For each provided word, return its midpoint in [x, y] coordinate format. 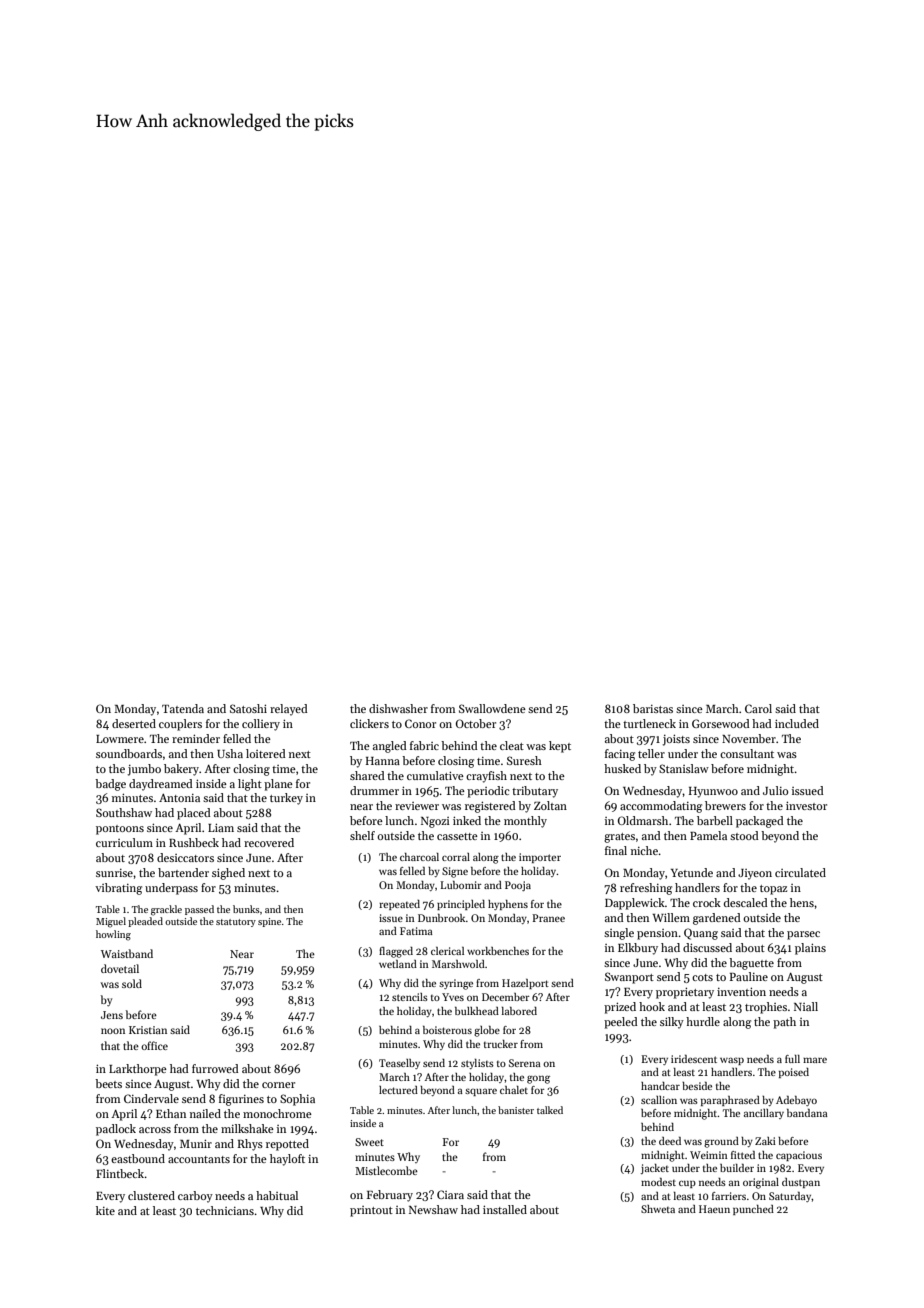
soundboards [129, 753]
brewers [725, 805]
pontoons [120, 830]
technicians [225, 1210]
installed [505, 1209]
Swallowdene [492, 708]
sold [132, 983]
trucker [501, 1044]
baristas [653, 708]
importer [540, 858]
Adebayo [796, 1101]
